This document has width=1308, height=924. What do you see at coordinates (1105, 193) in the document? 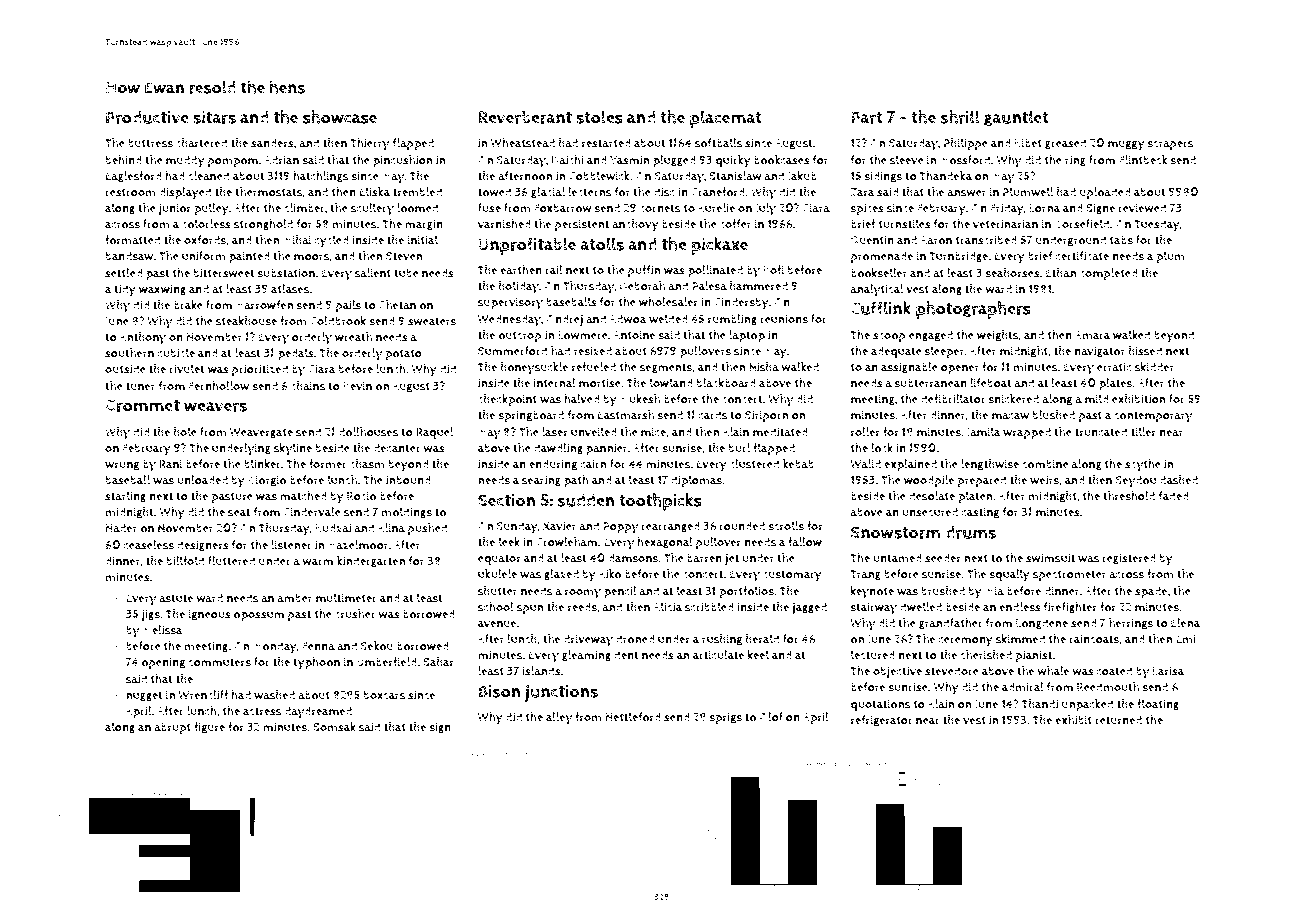
I see `uploaded` at bounding box center [1105, 193].
